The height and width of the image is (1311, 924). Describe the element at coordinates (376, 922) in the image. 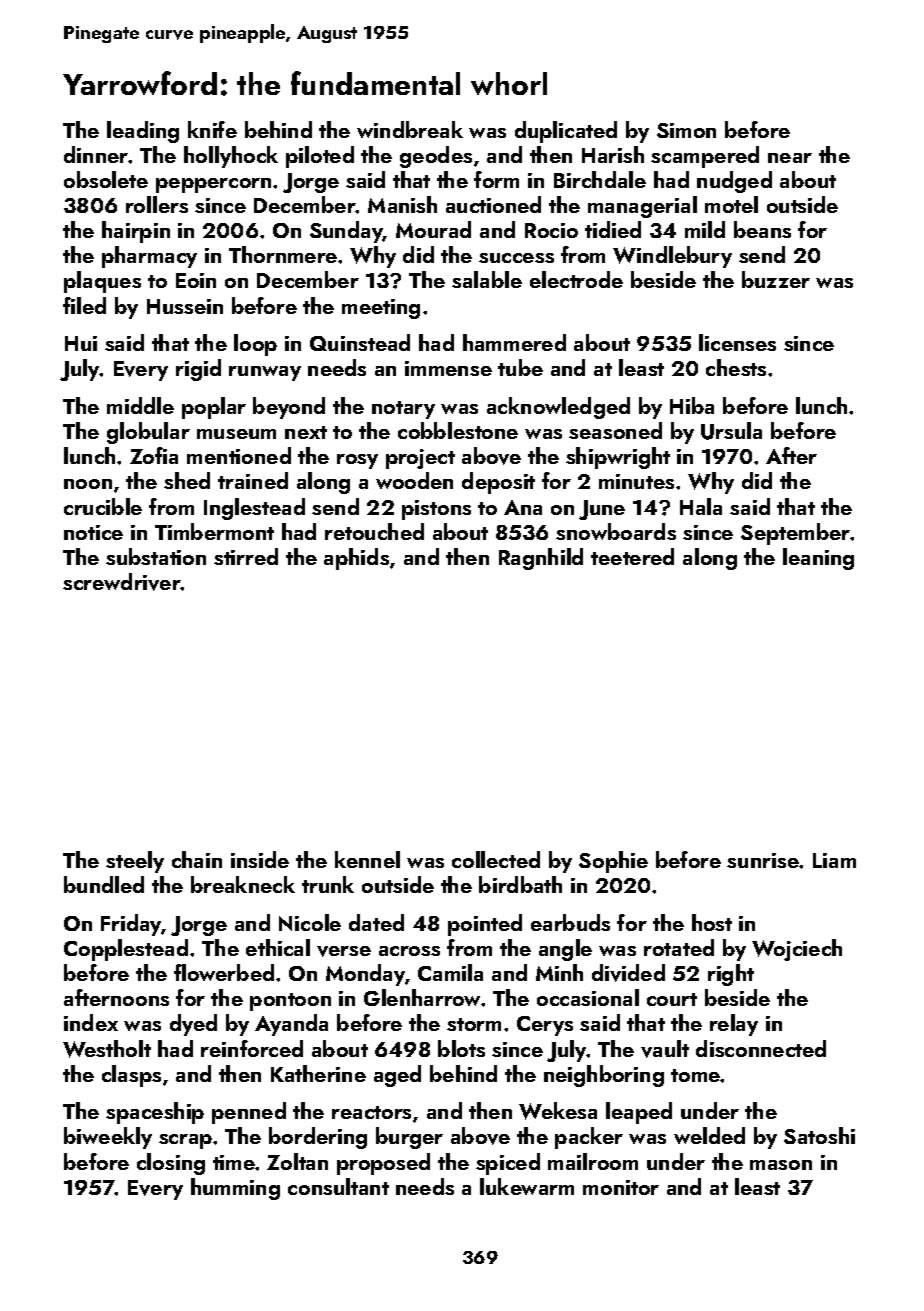

I see `dated` at that location.
